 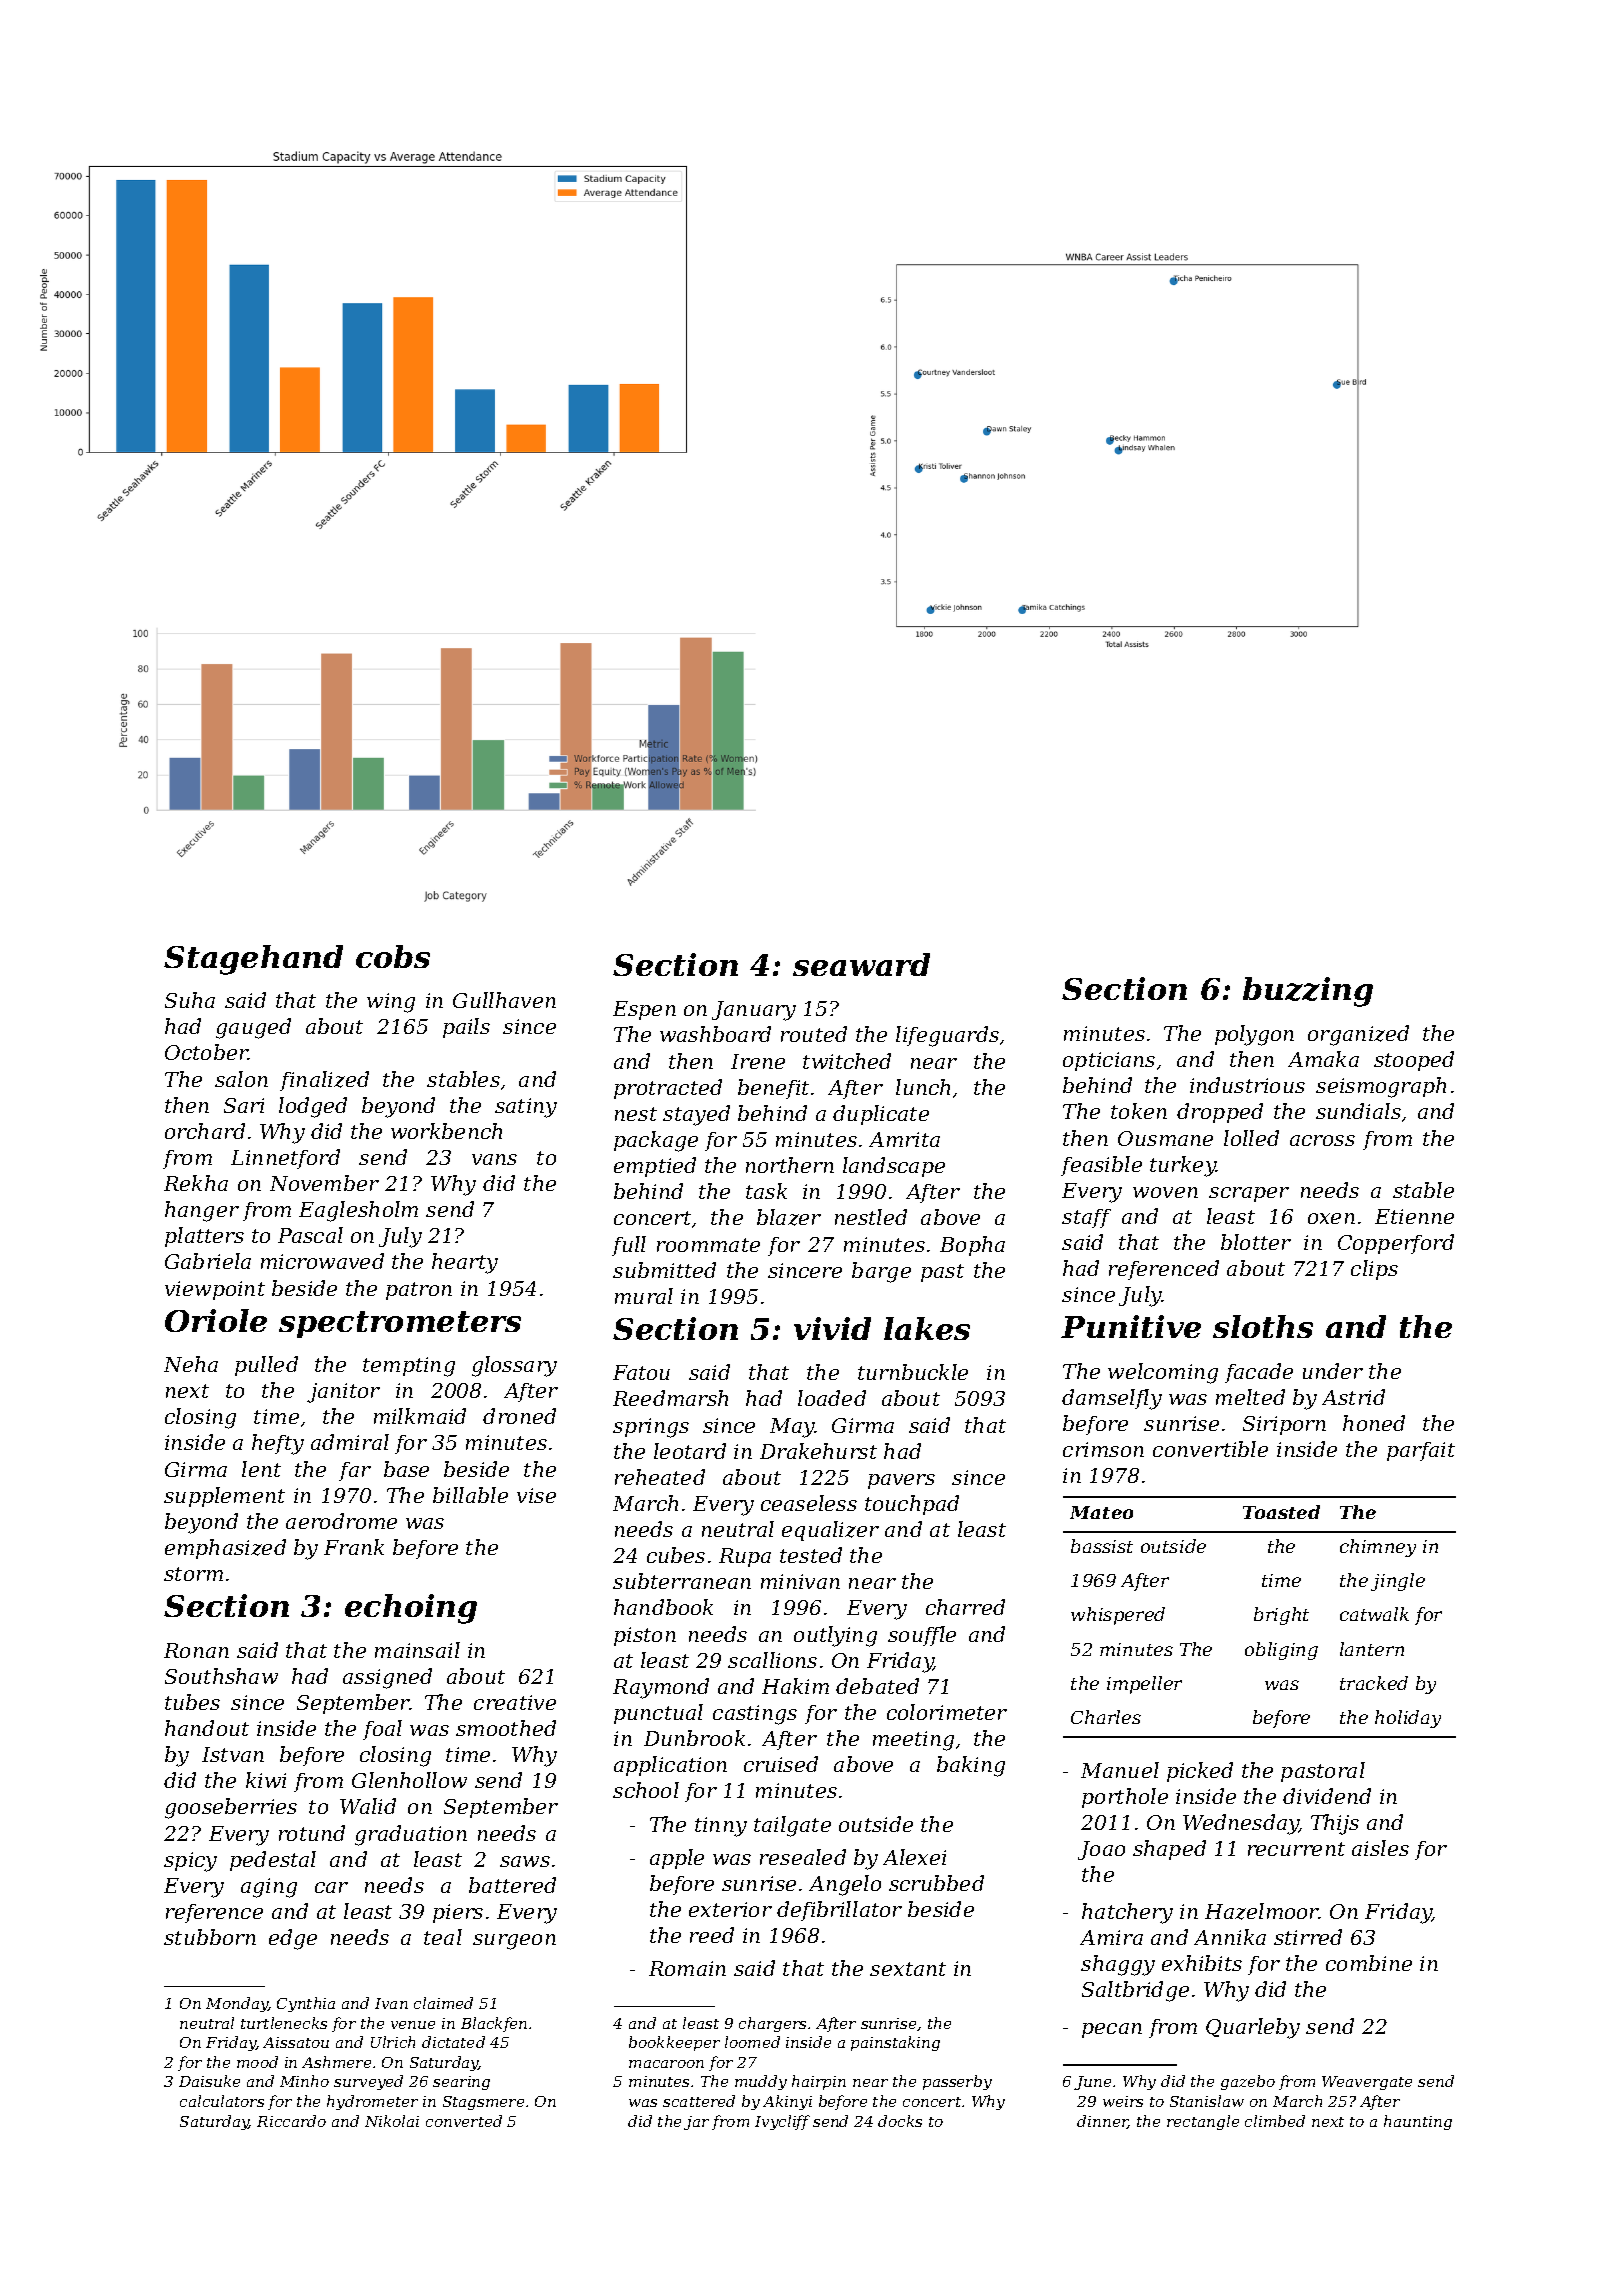 What do you see at coordinates (1418, 2122) in the image?
I see `haunting` at bounding box center [1418, 2122].
